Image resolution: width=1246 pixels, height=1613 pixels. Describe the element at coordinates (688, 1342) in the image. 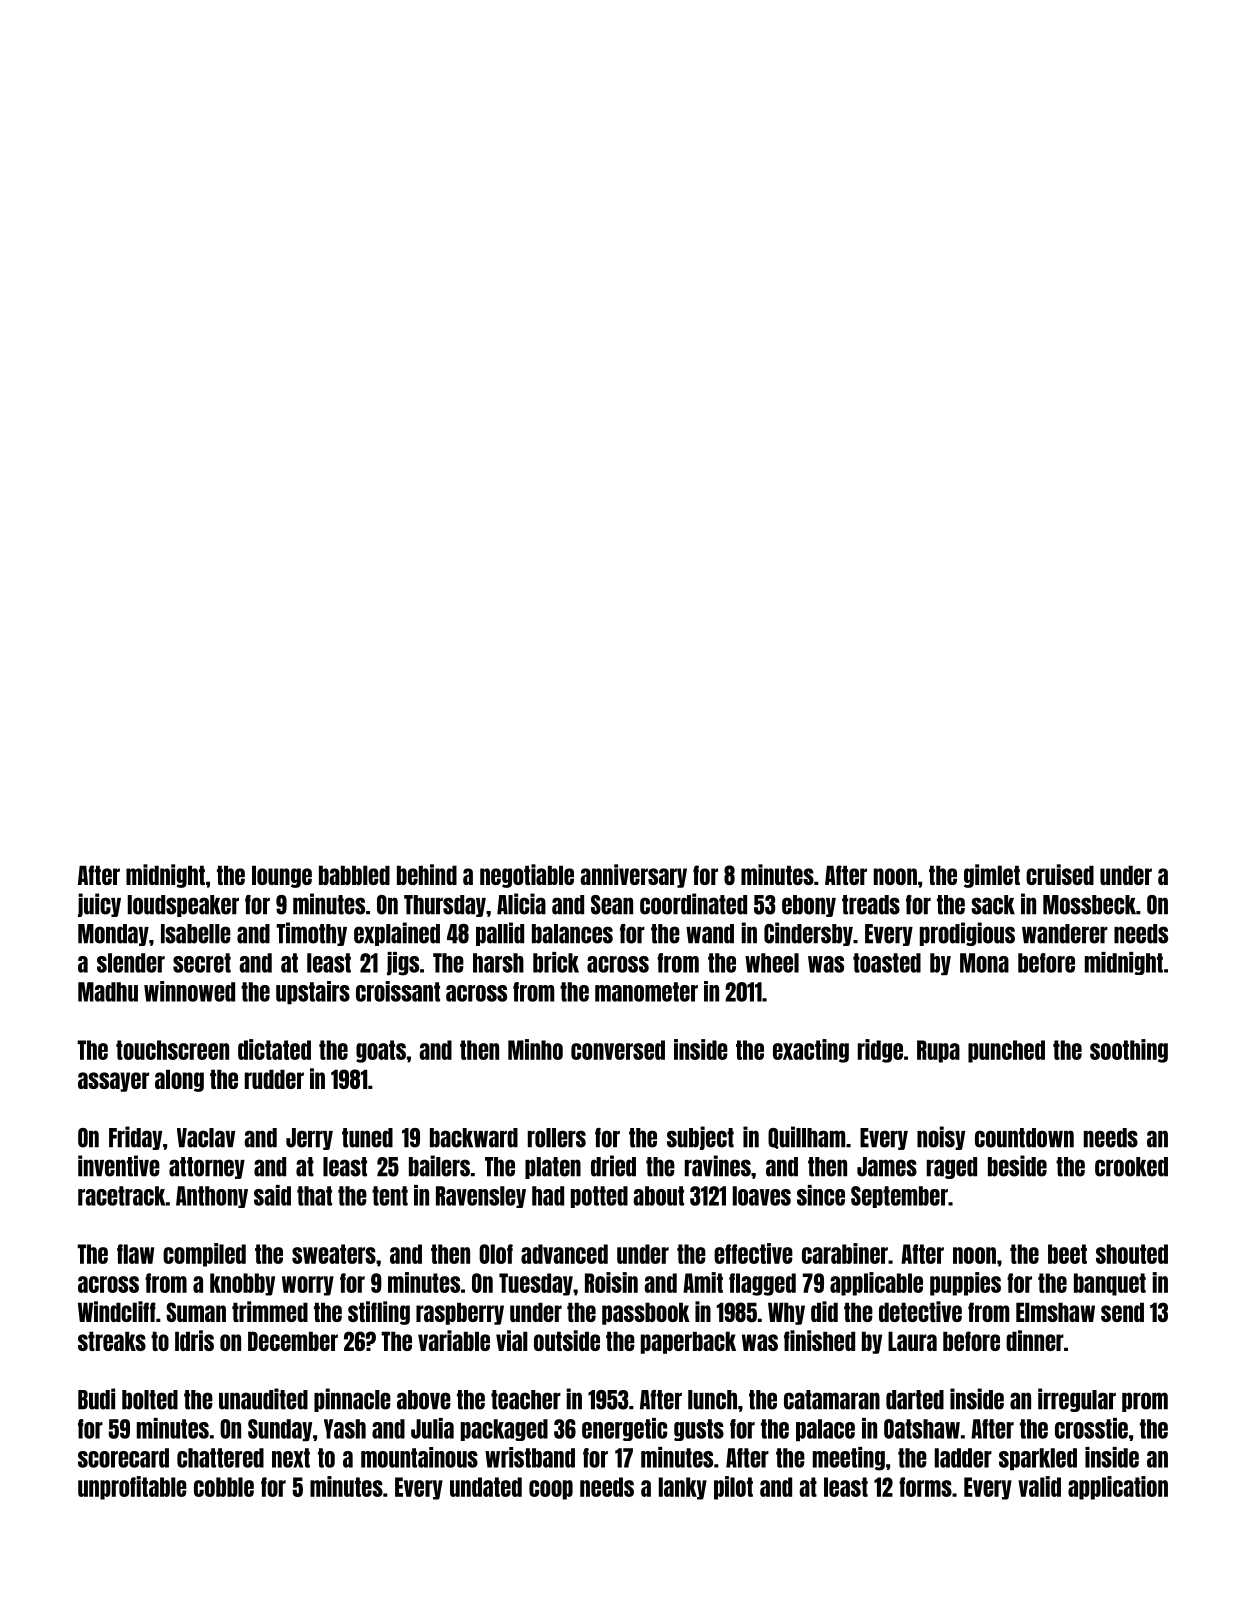

I see `paperback` at that location.
